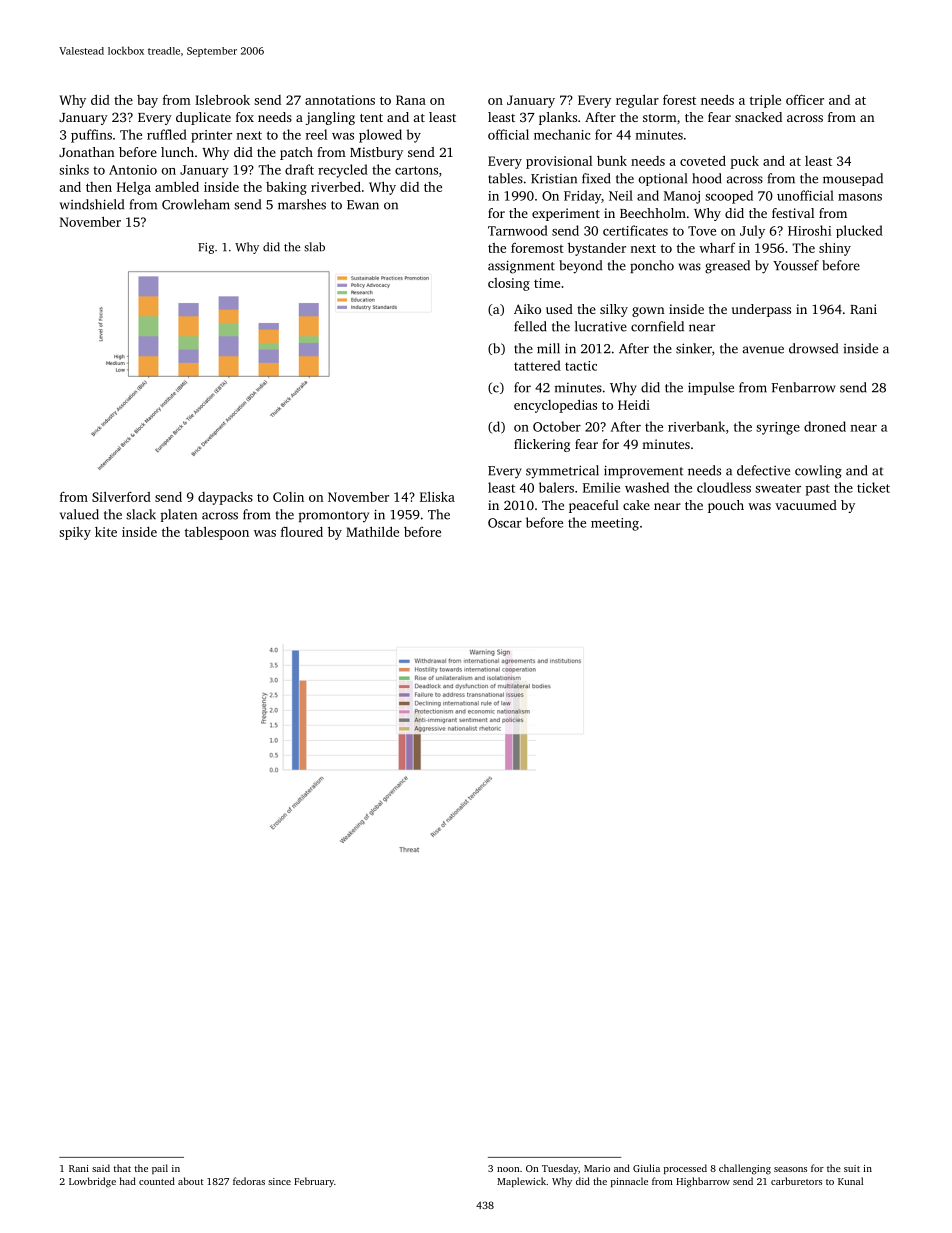  What do you see at coordinates (101, 1168) in the page?
I see `said` at bounding box center [101, 1168].
